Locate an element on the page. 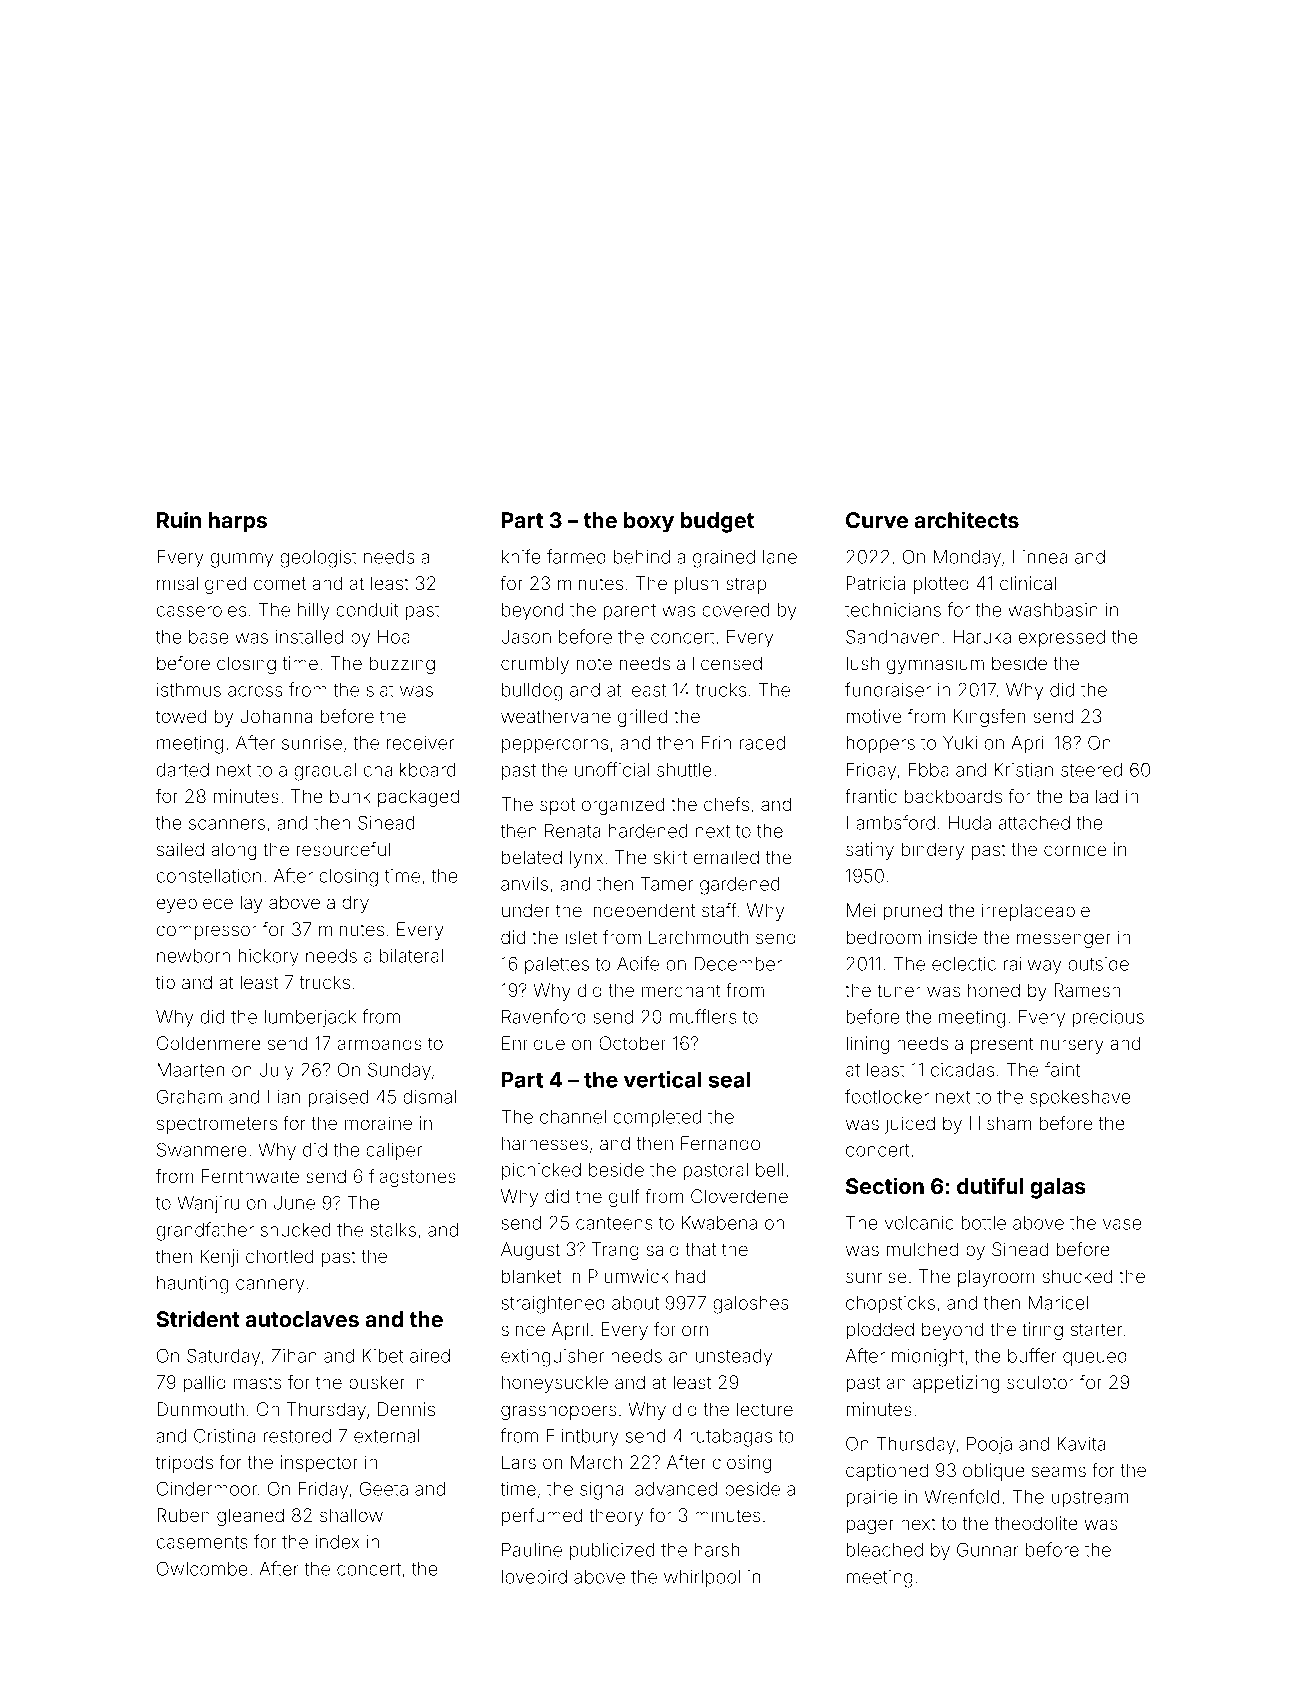 The image size is (1310, 1695). signal is located at coordinates (604, 1491).
